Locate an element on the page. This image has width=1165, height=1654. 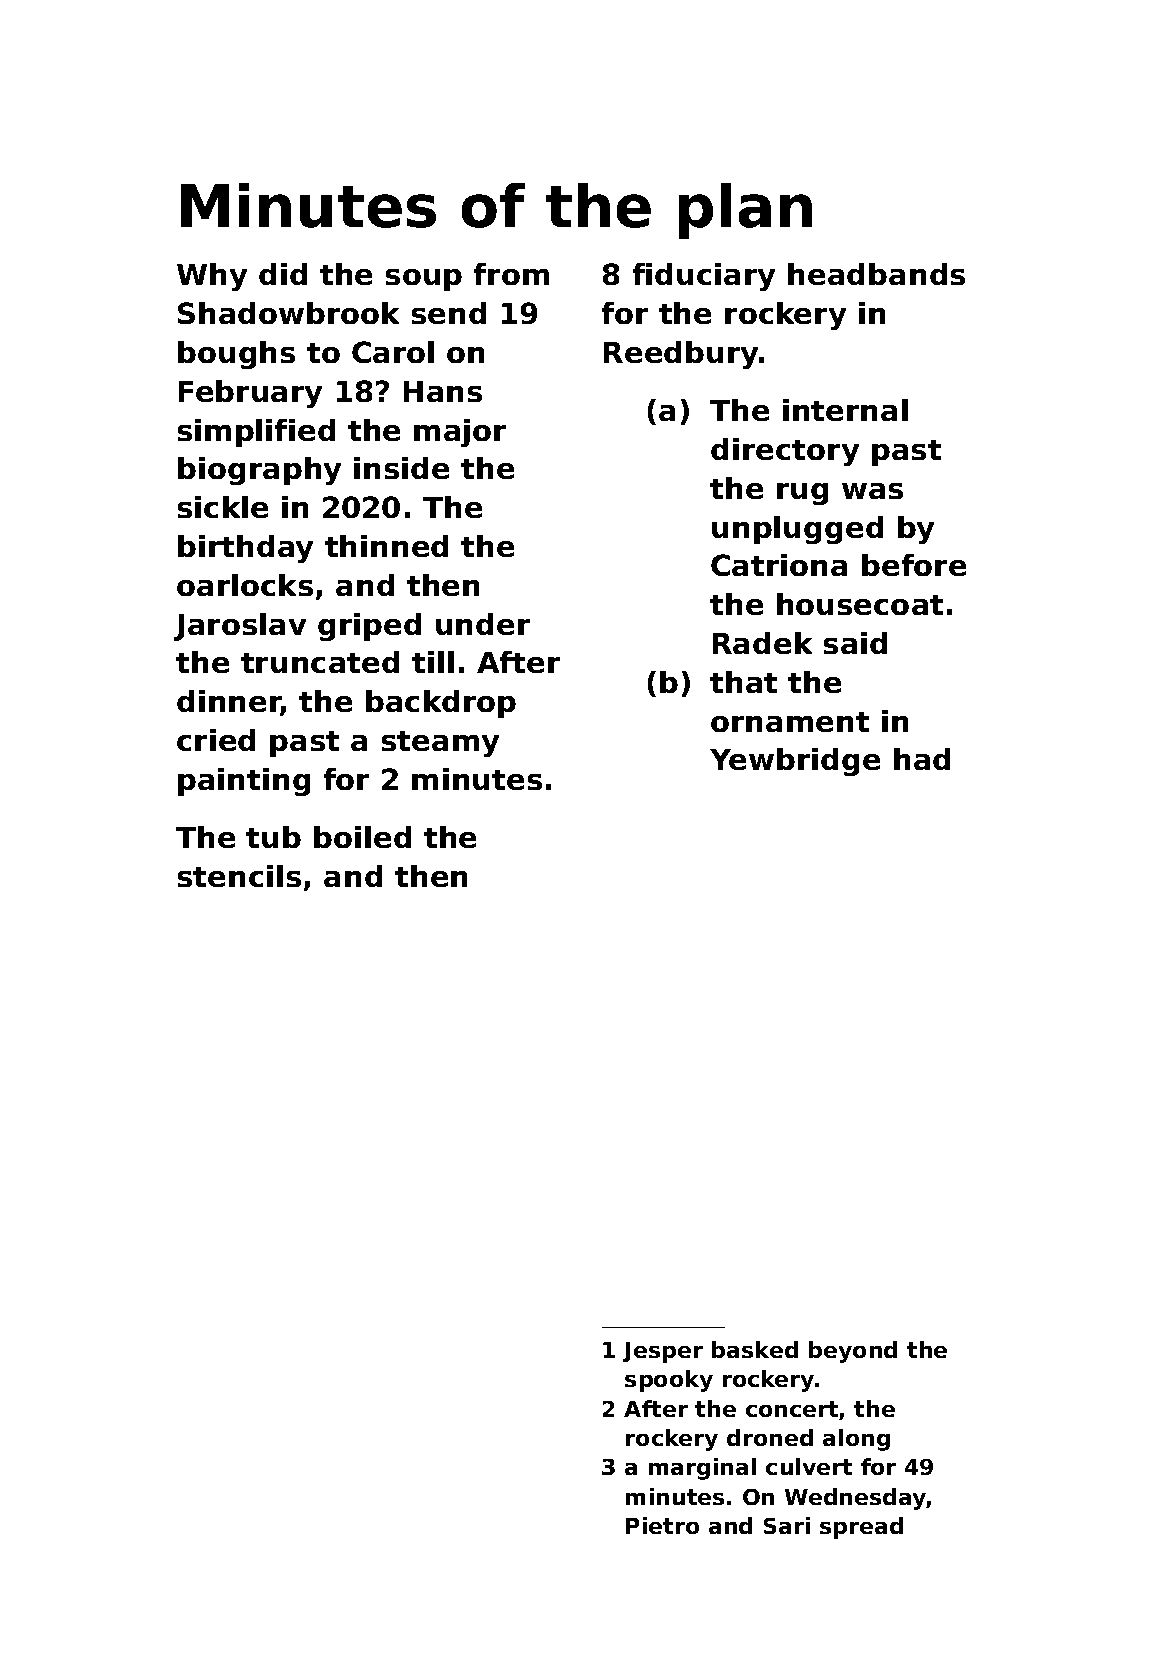
Jesper is located at coordinates (663, 1352).
